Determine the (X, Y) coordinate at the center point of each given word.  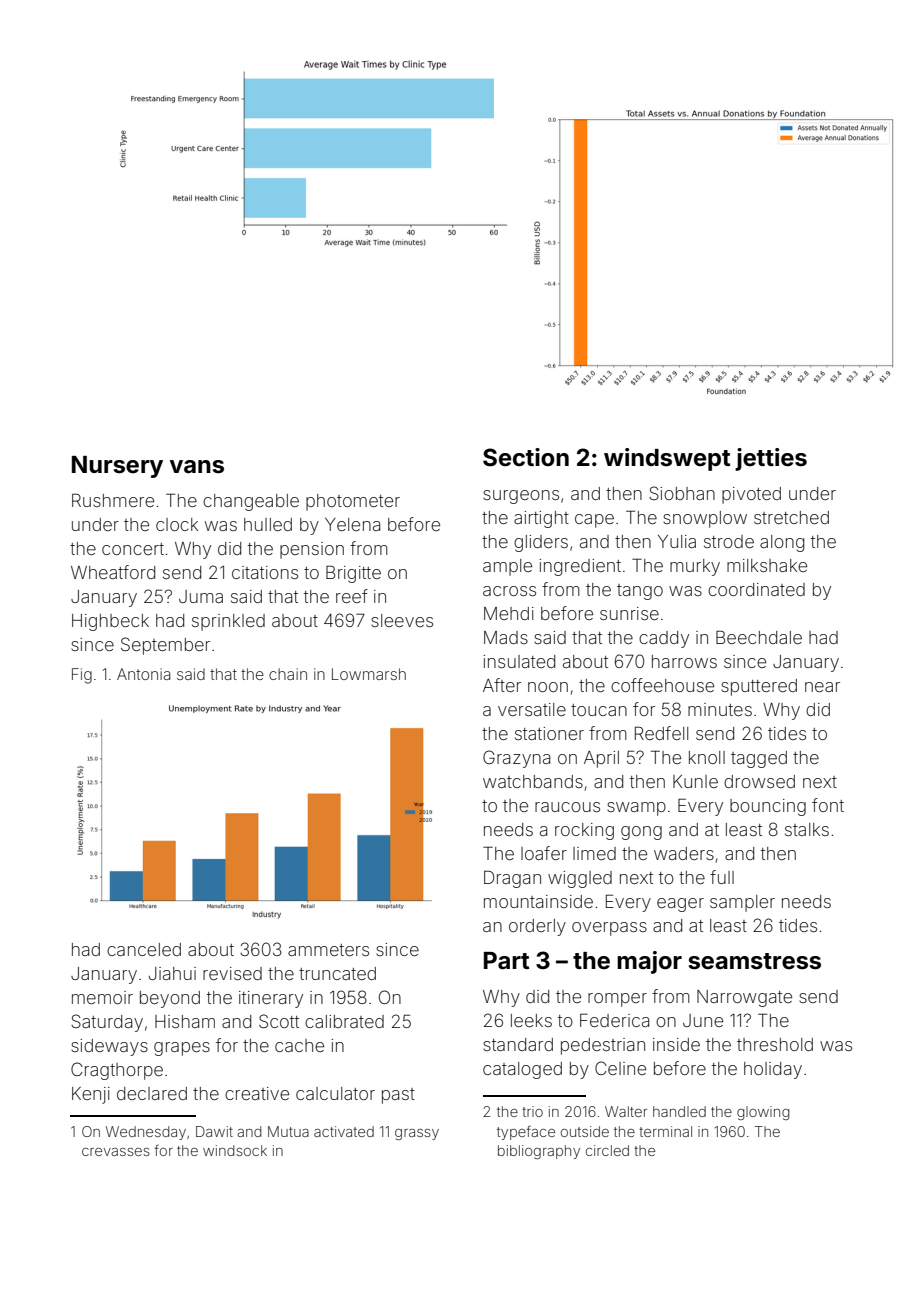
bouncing (768, 807)
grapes (182, 1049)
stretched (791, 517)
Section (526, 457)
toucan (599, 710)
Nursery (117, 467)
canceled (144, 949)
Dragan (512, 879)
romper (617, 1000)
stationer (549, 733)
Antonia (144, 674)
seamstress (755, 961)
